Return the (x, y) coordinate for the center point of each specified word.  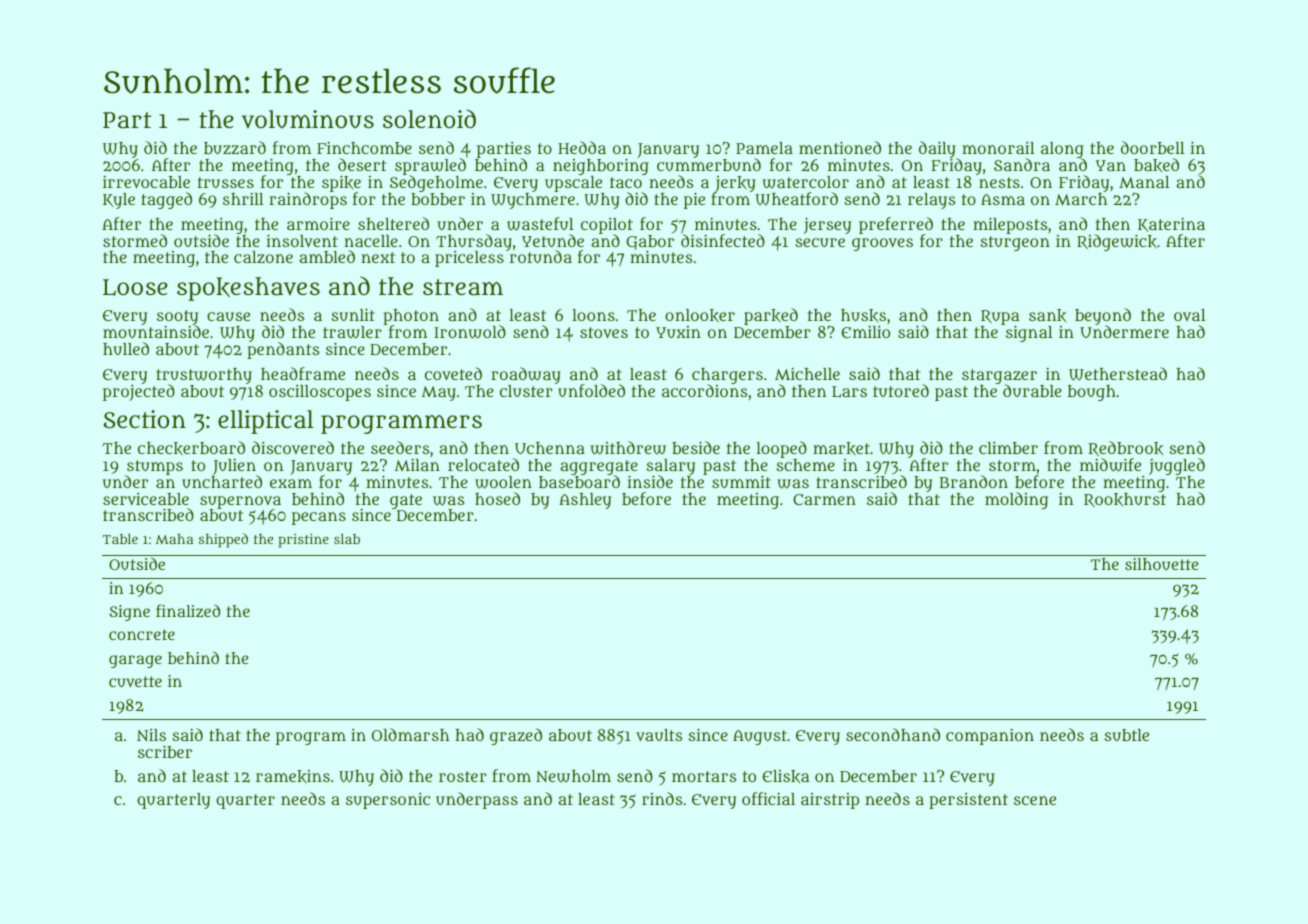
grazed (516, 736)
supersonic (388, 801)
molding (1016, 500)
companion (990, 737)
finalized (188, 611)
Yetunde (553, 240)
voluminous (308, 119)
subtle (1126, 735)
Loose (135, 287)
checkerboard (191, 448)
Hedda (582, 147)
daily (938, 150)
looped (782, 449)
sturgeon (1015, 243)
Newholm (573, 776)
